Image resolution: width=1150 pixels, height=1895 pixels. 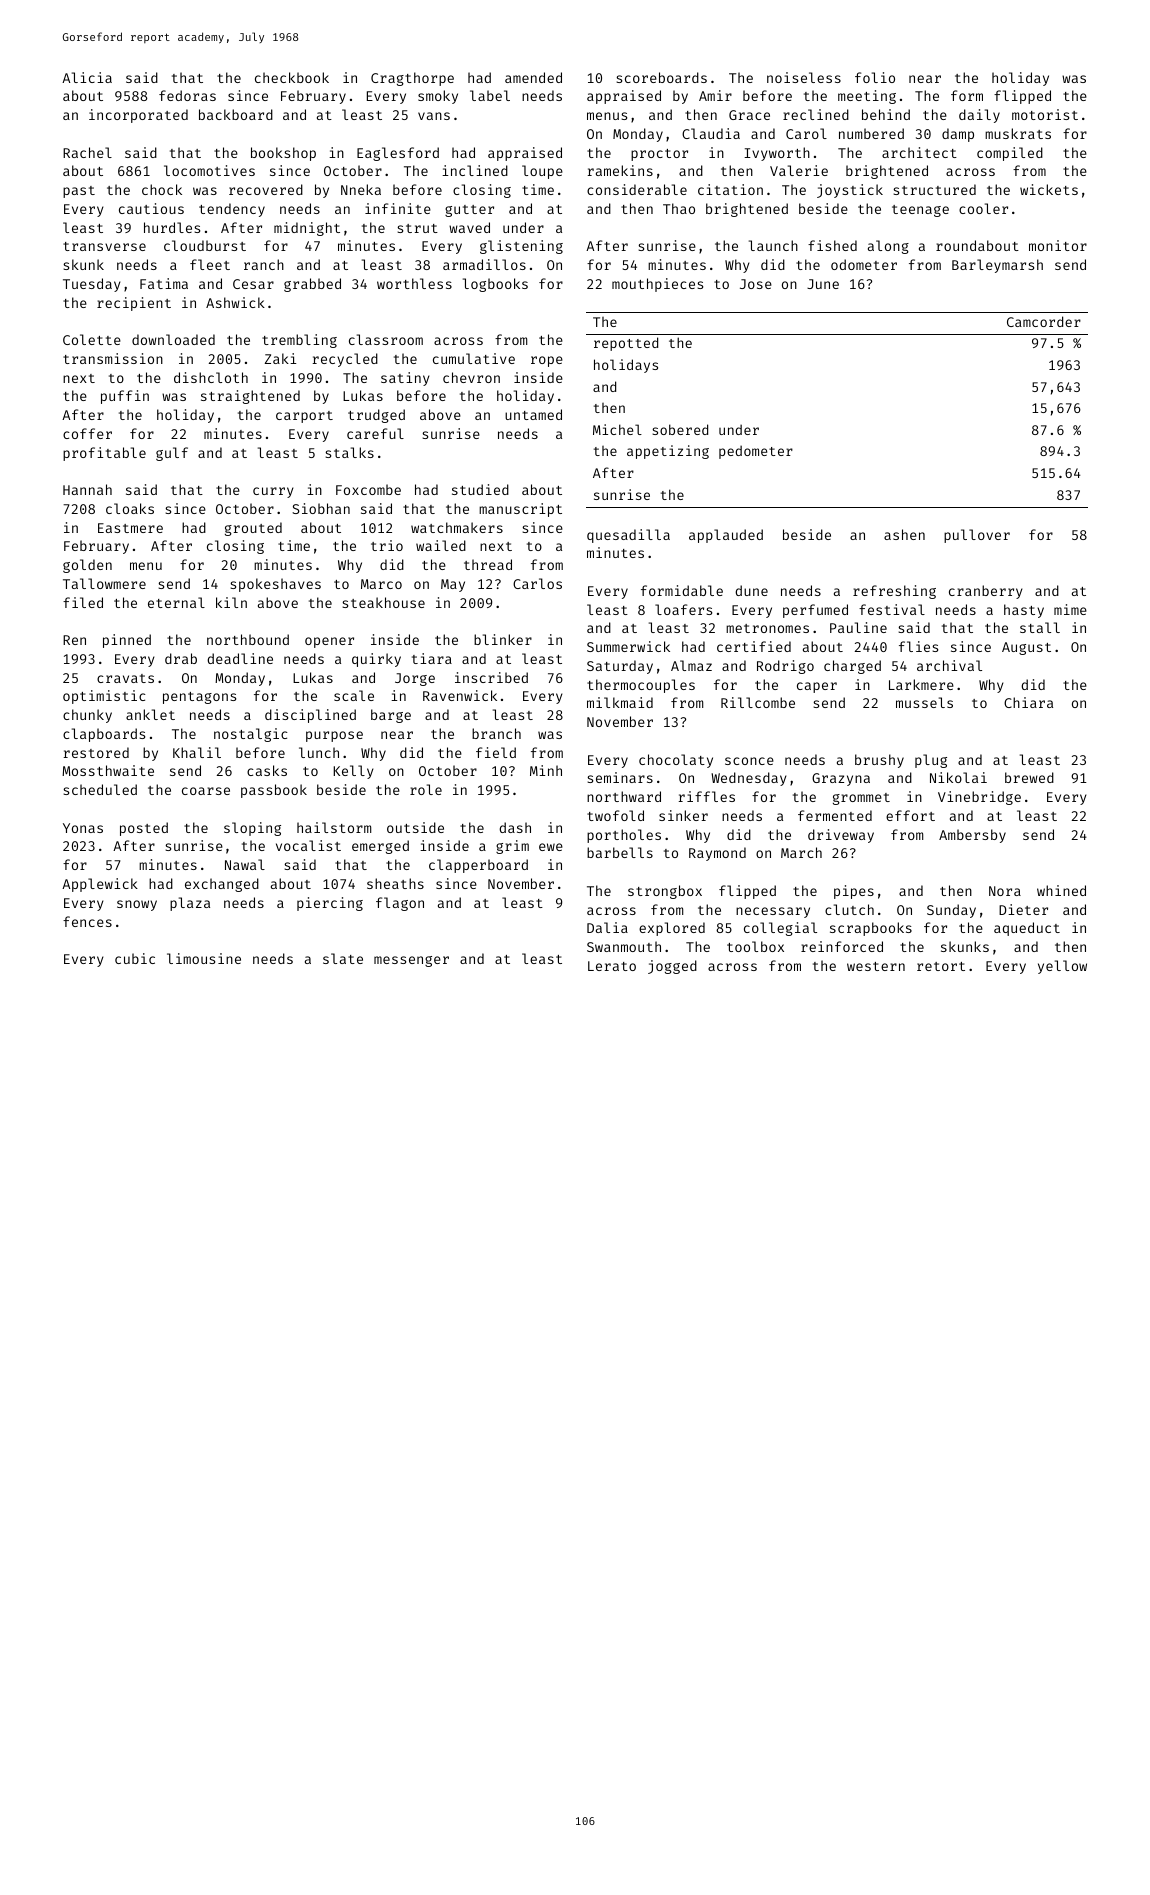 I want to click on label, so click(x=490, y=95).
